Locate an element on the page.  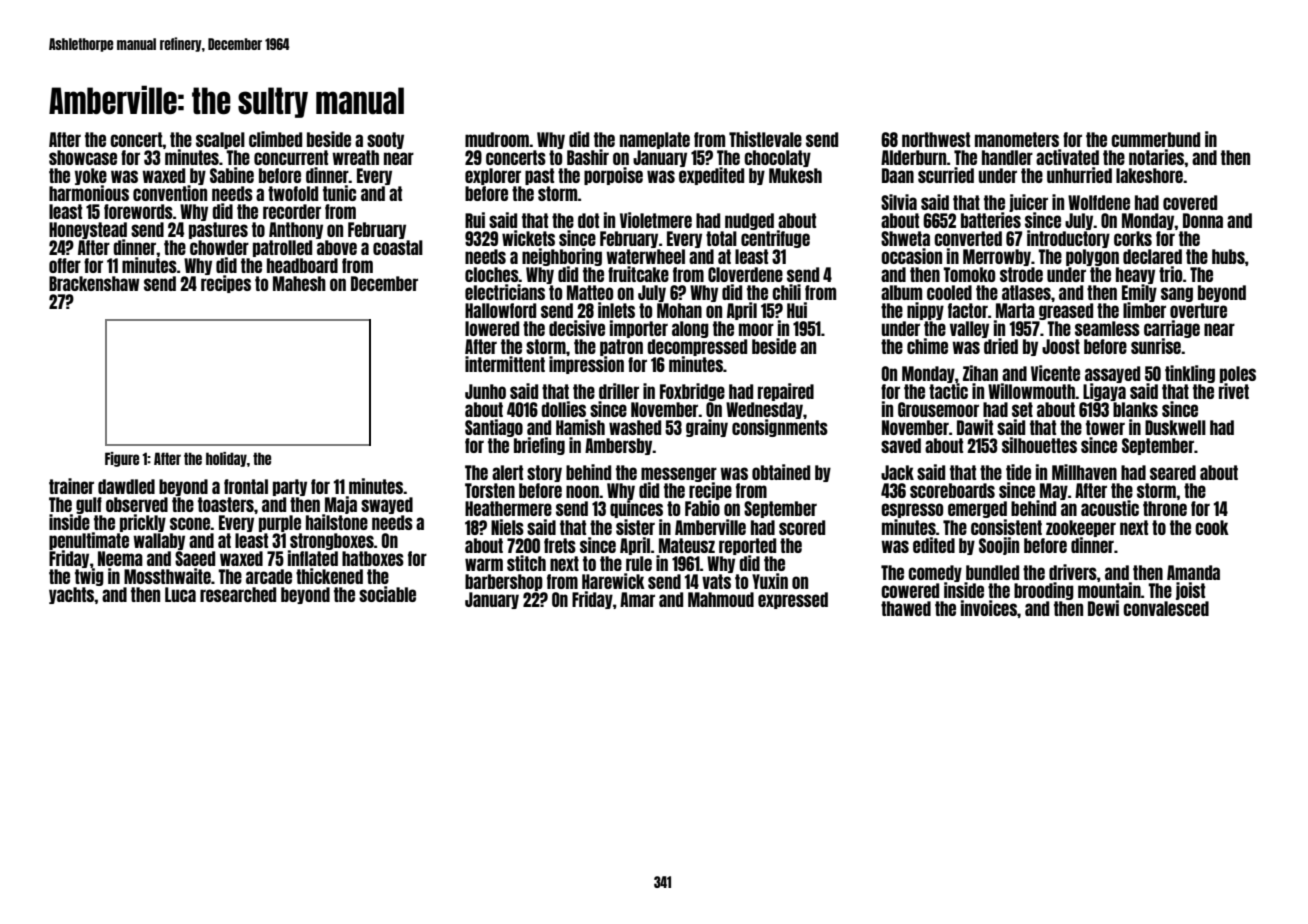
scalpel is located at coordinates (220, 140).
